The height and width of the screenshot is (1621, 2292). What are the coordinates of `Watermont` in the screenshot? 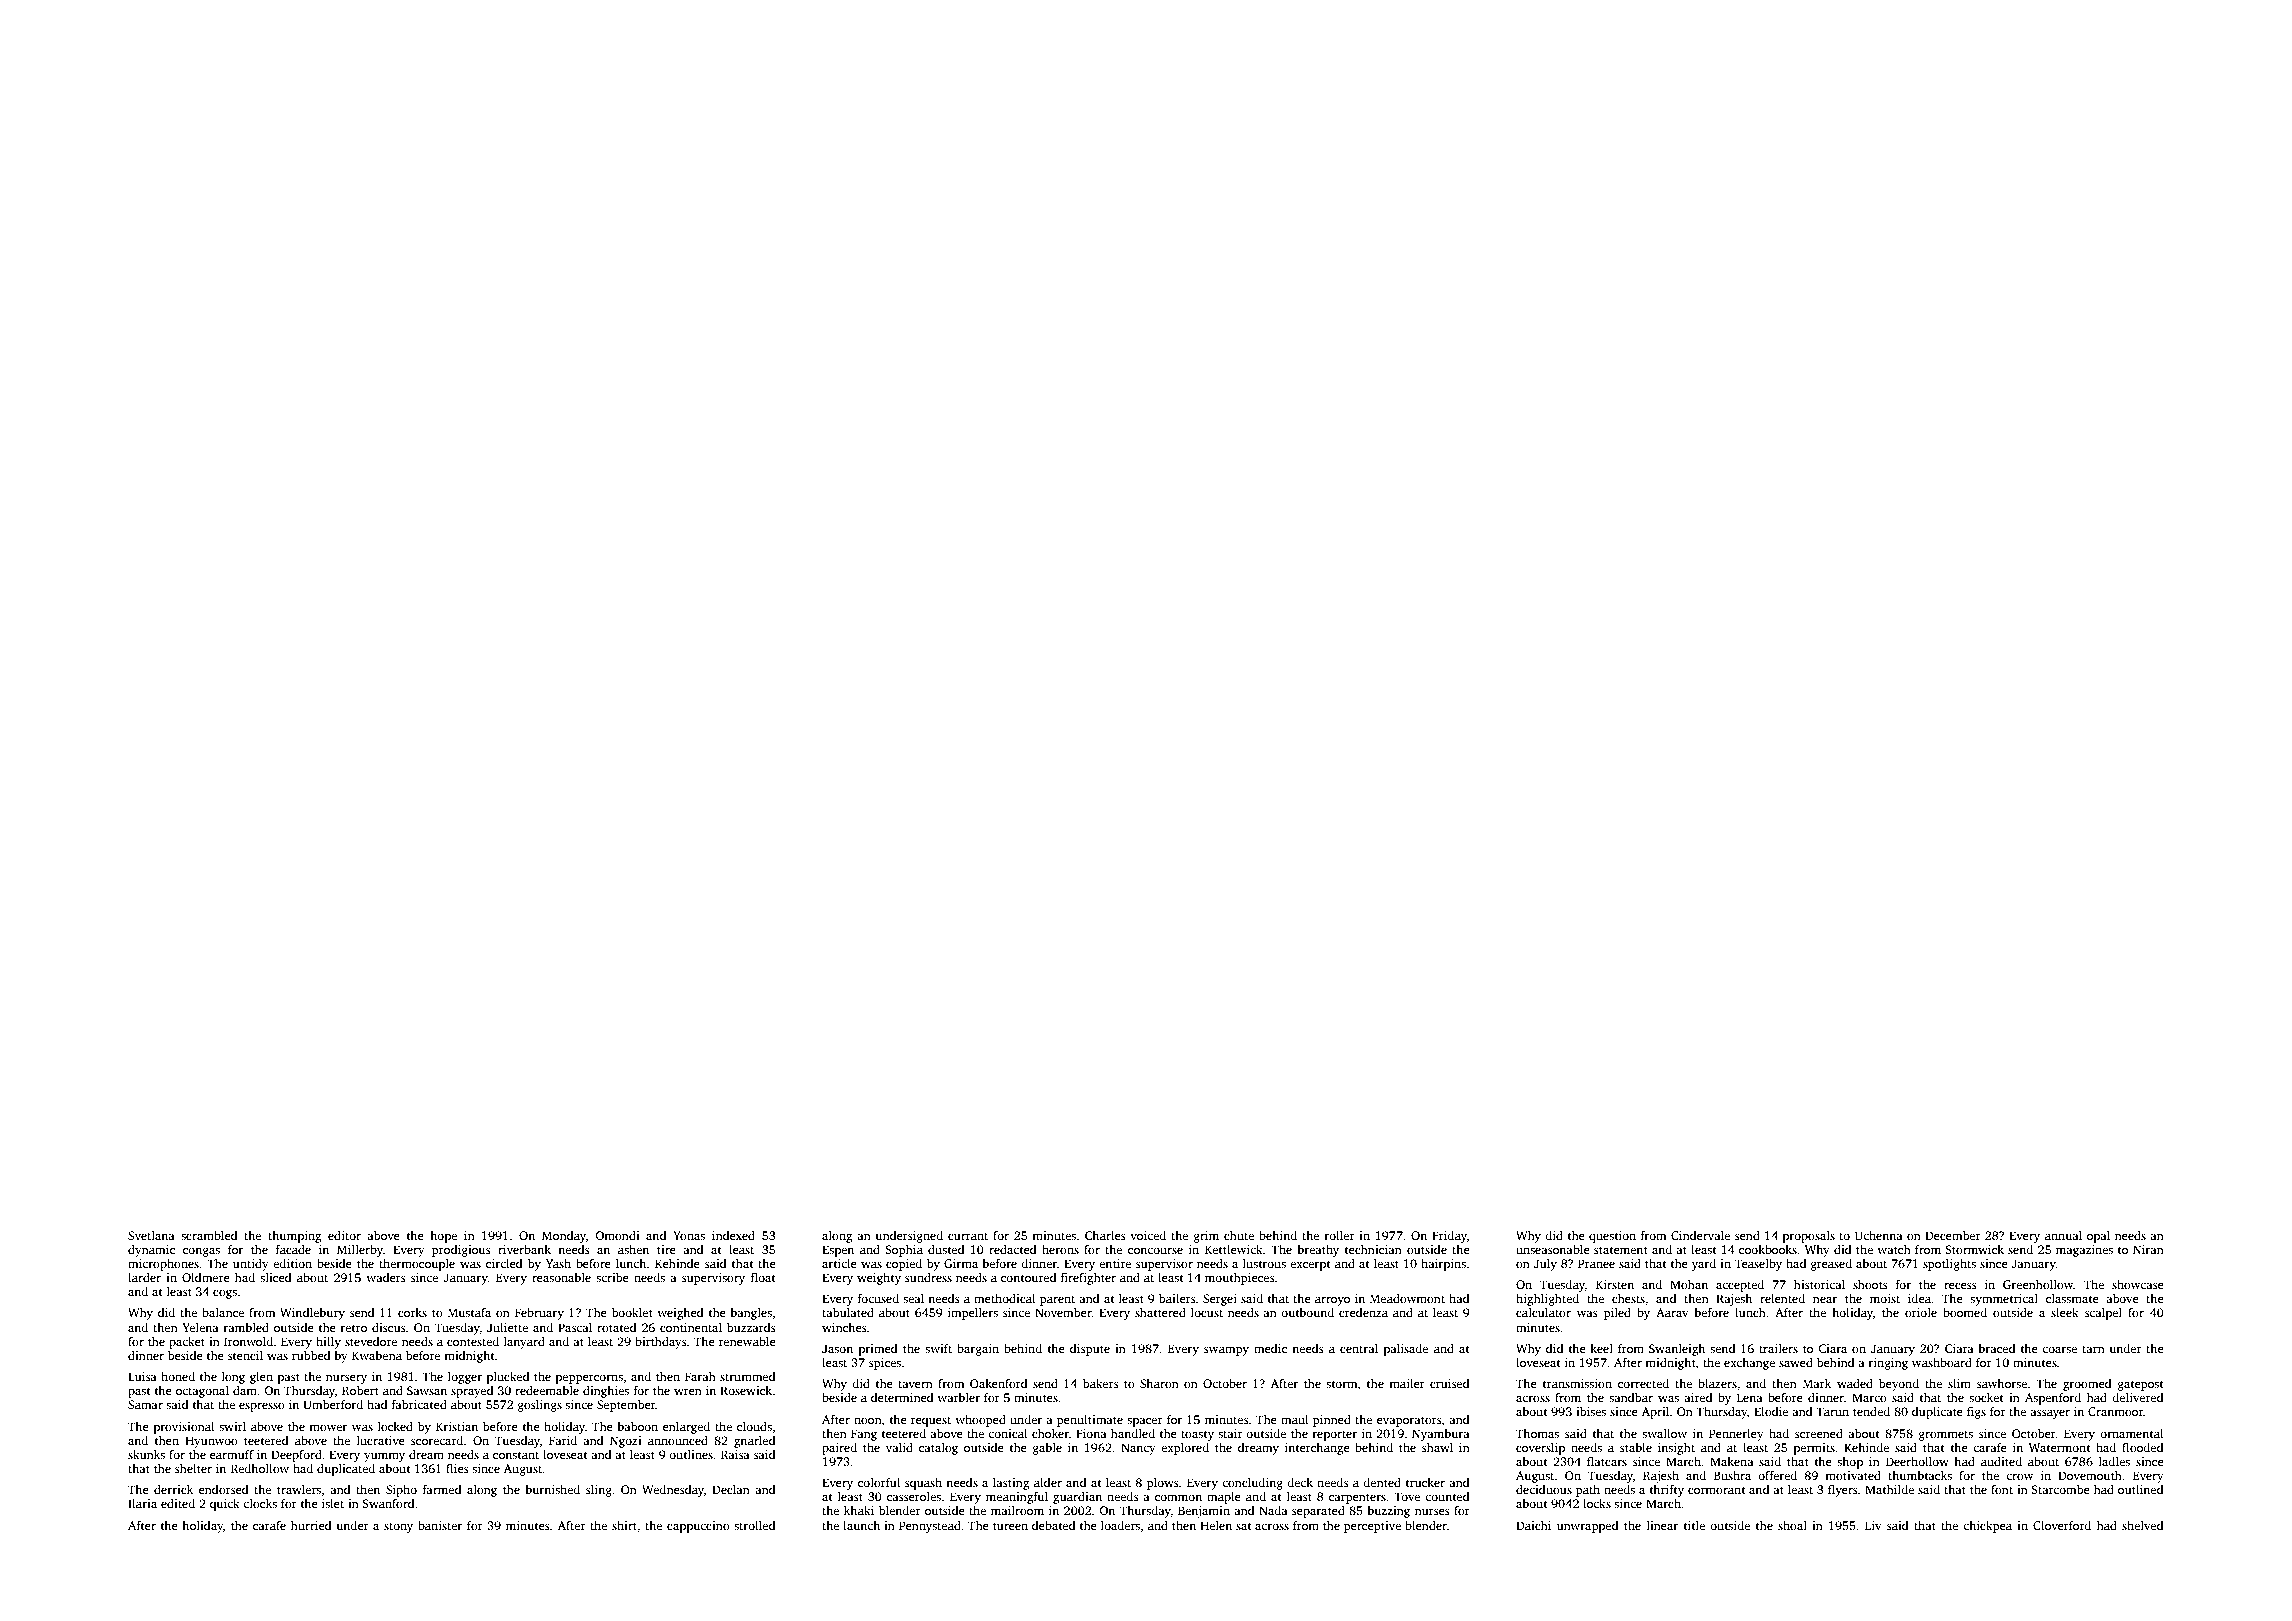 It's located at (2060, 1447).
